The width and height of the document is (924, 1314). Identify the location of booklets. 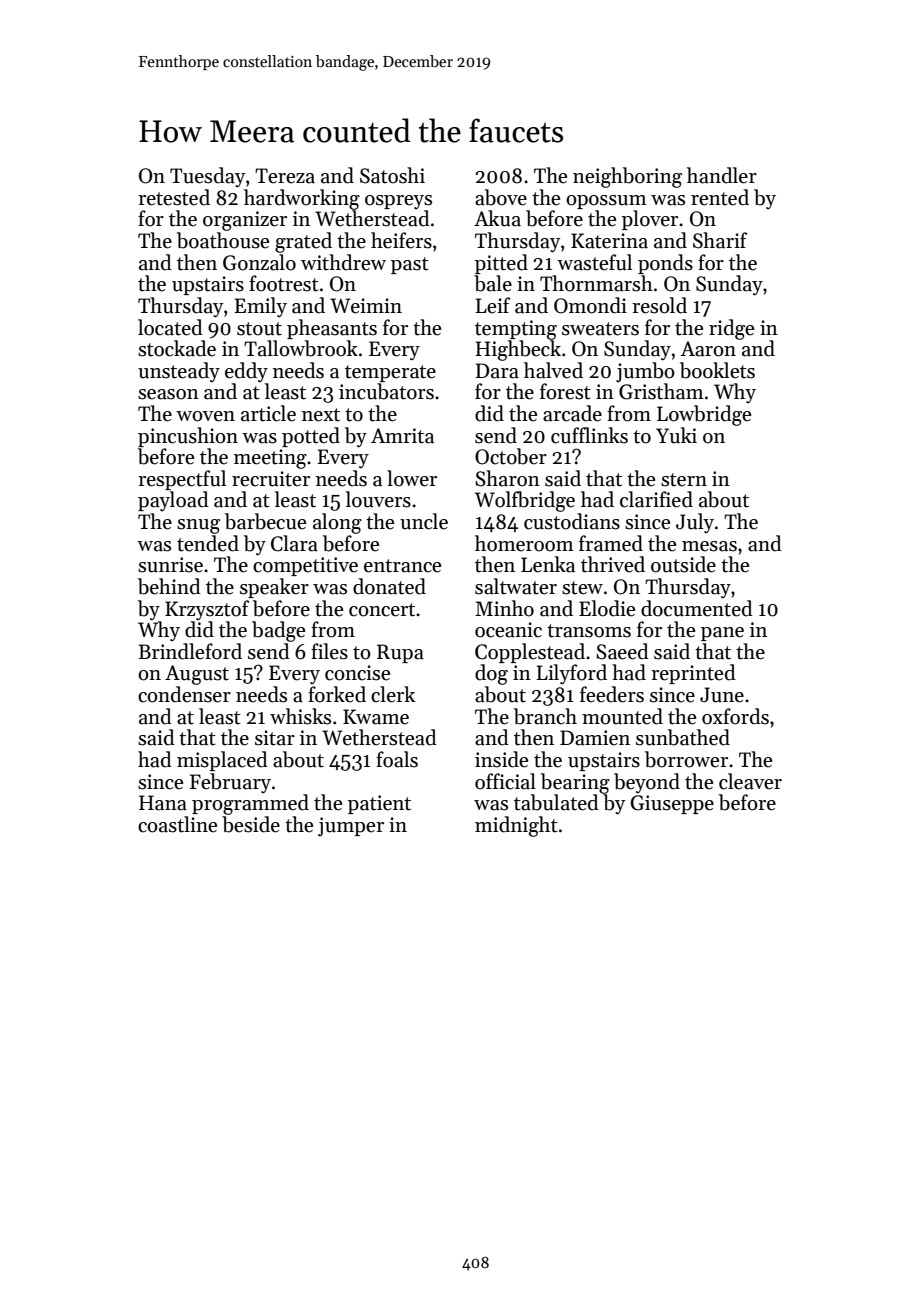
(717, 370).
